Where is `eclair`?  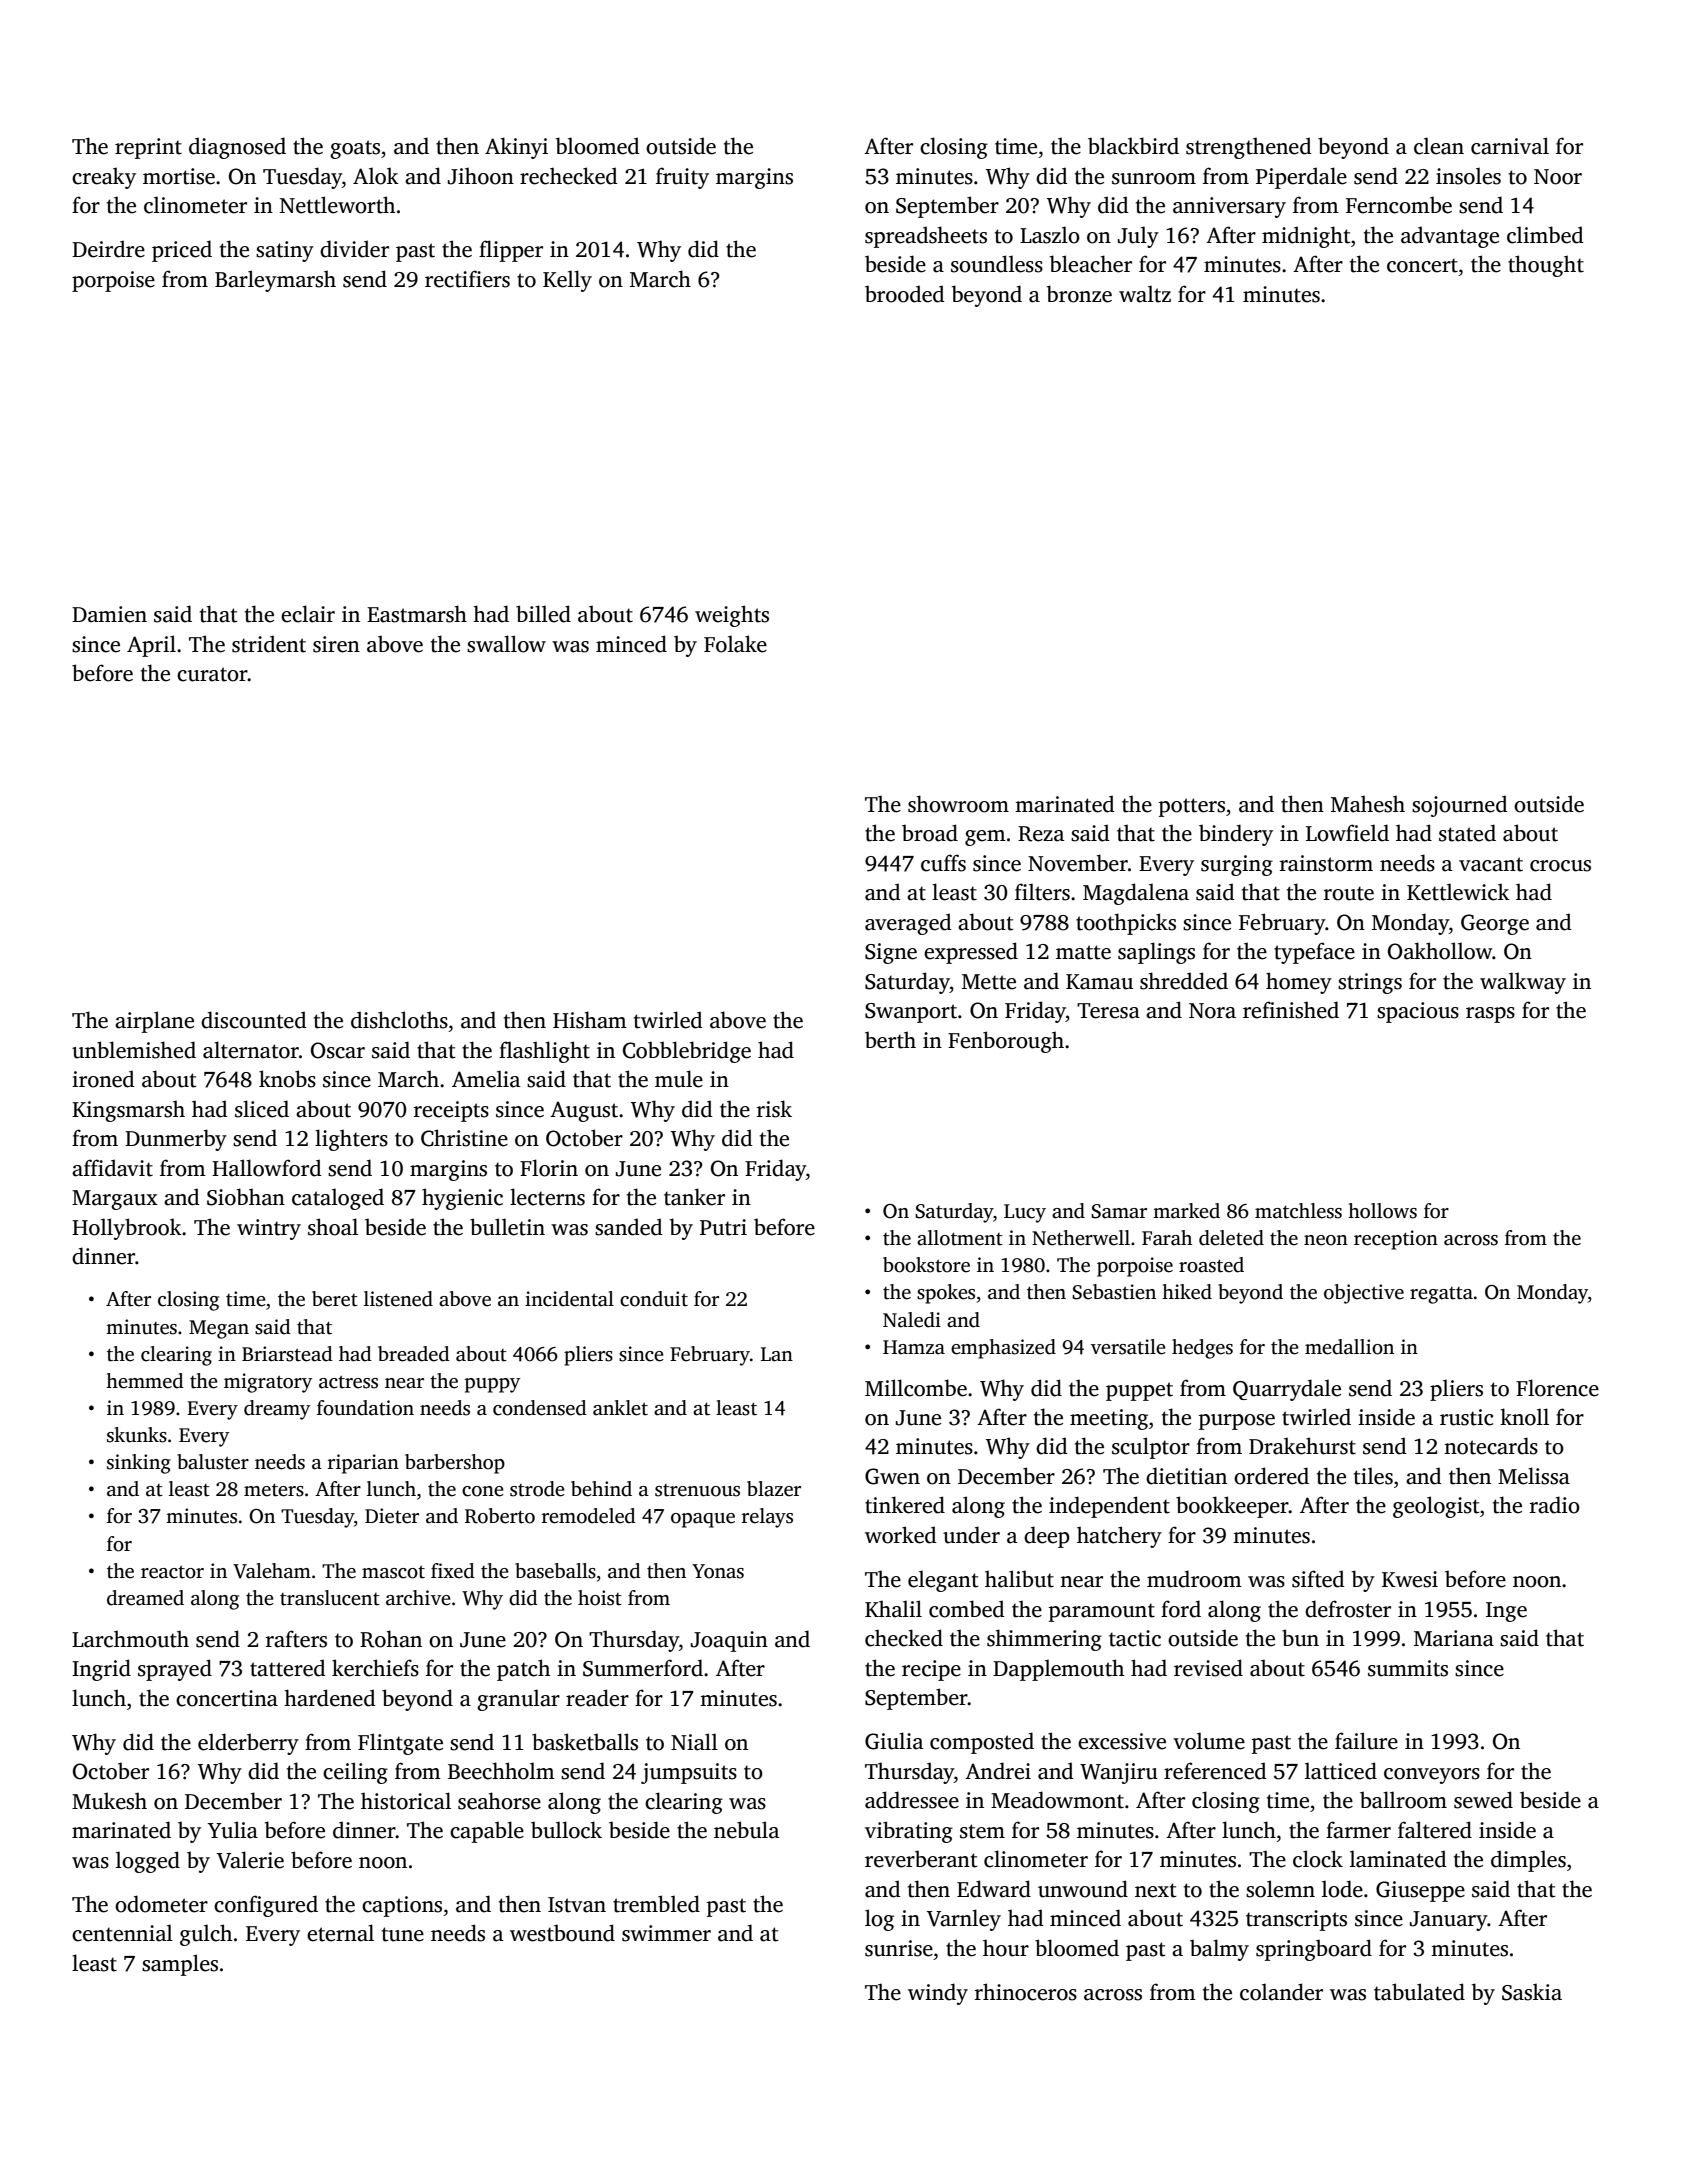
eclair is located at coordinates (308, 614).
